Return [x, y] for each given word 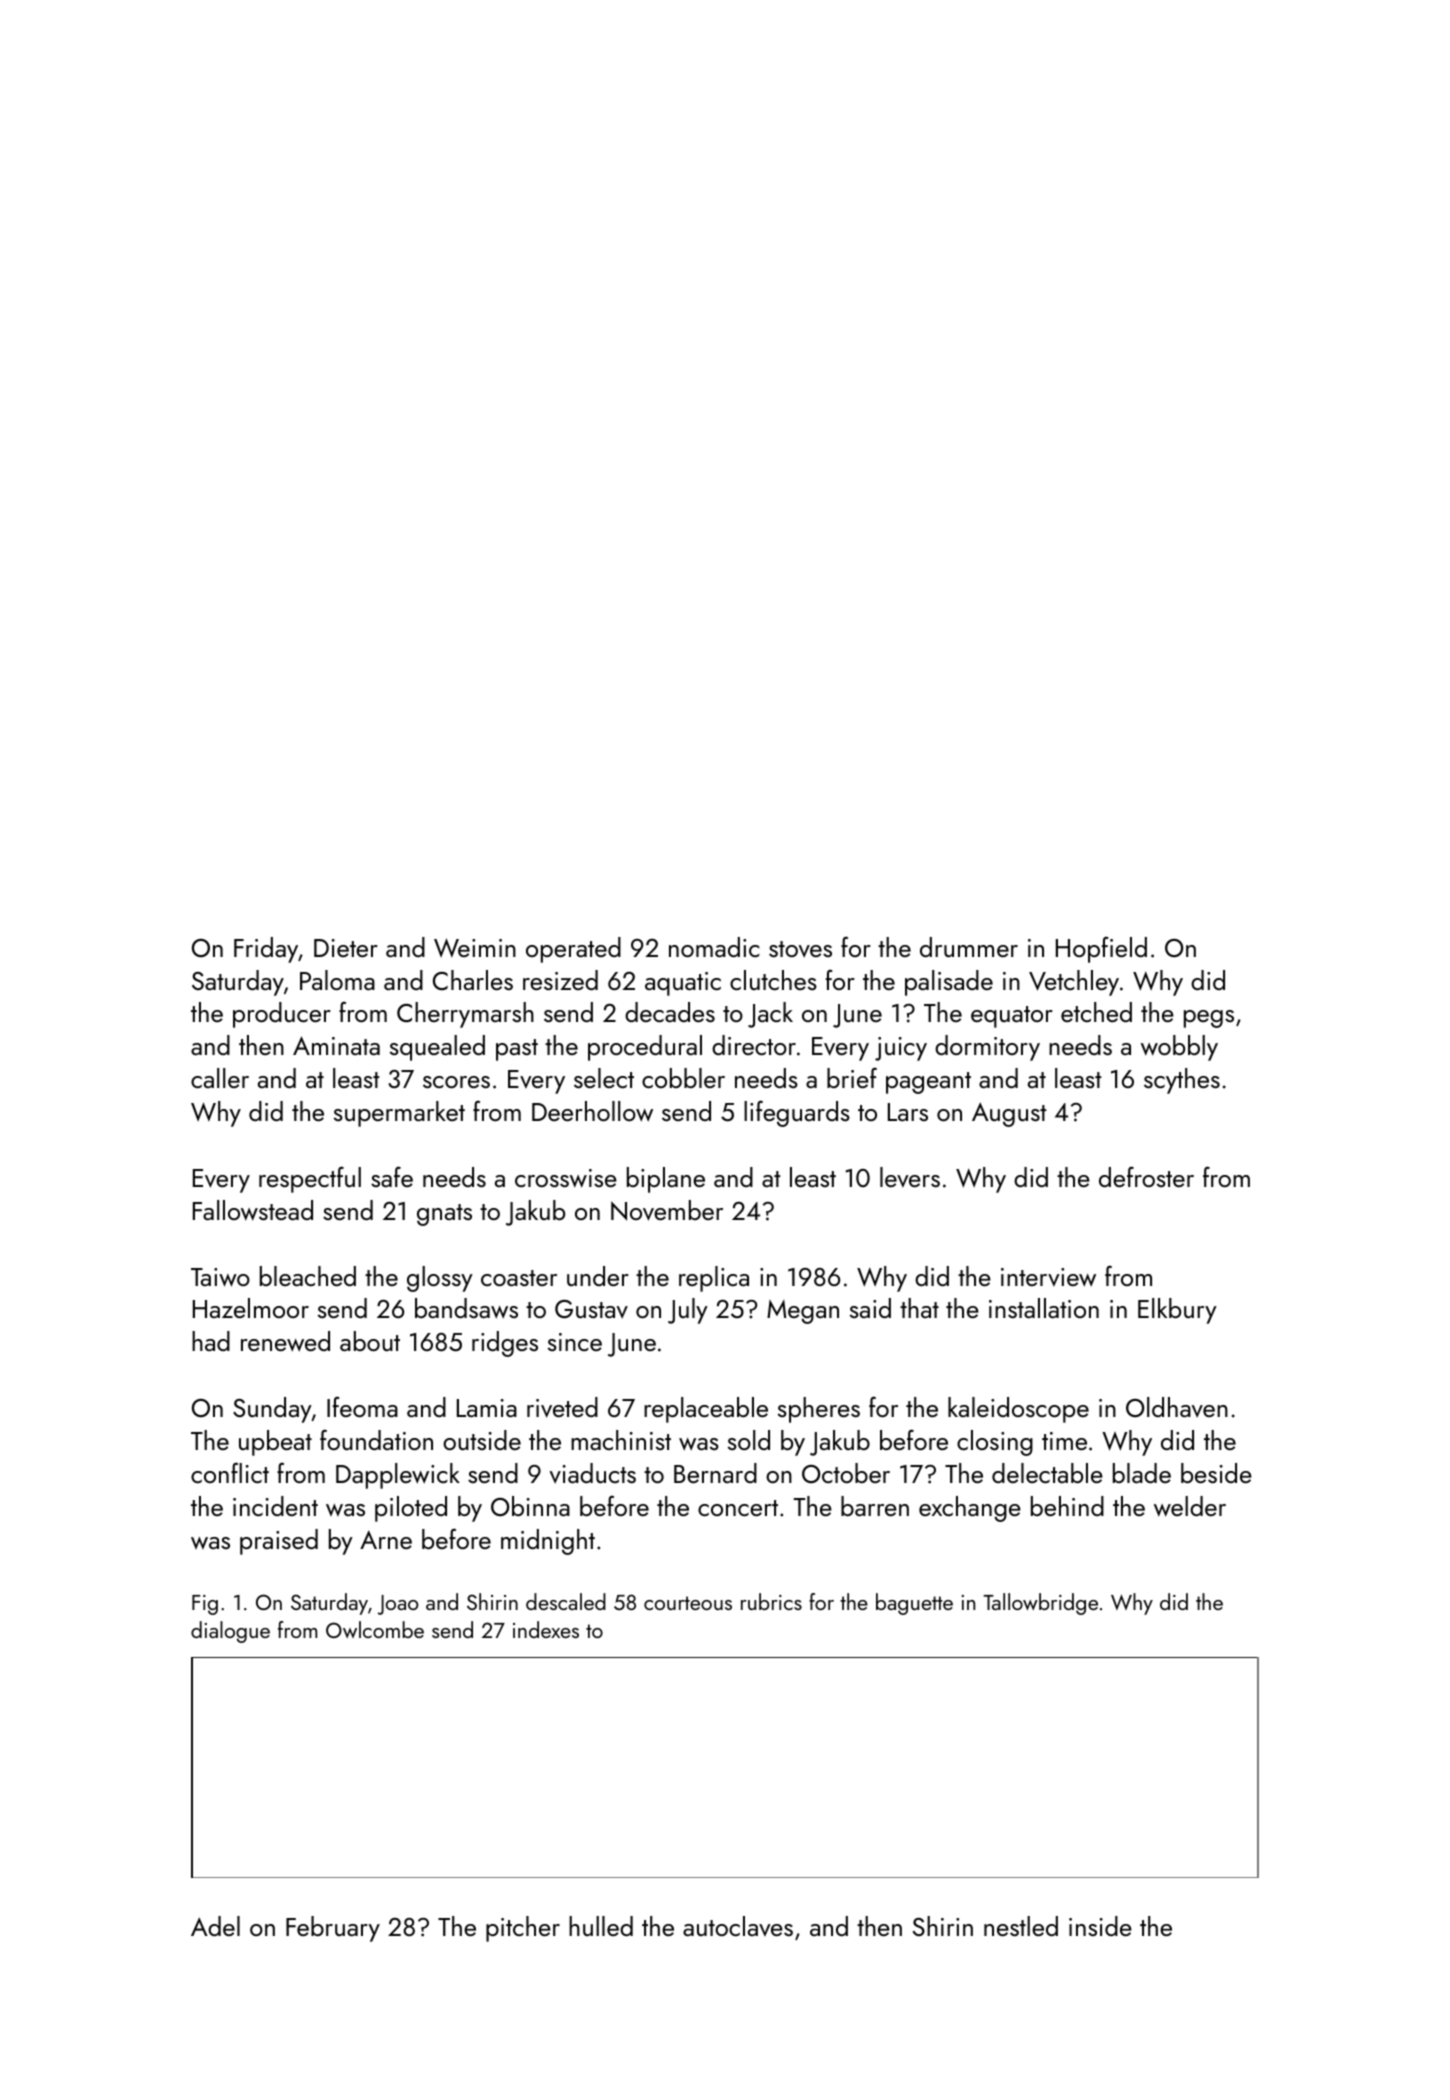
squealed [437, 1048]
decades [670, 1012]
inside [1100, 1926]
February [333, 1929]
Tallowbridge [1040, 1604]
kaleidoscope [1018, 1410]
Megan [803, 1312]
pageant [928, 1083]
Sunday [272, 1410]
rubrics [771, 1601]
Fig [205, 1605]
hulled [601, 1926]
